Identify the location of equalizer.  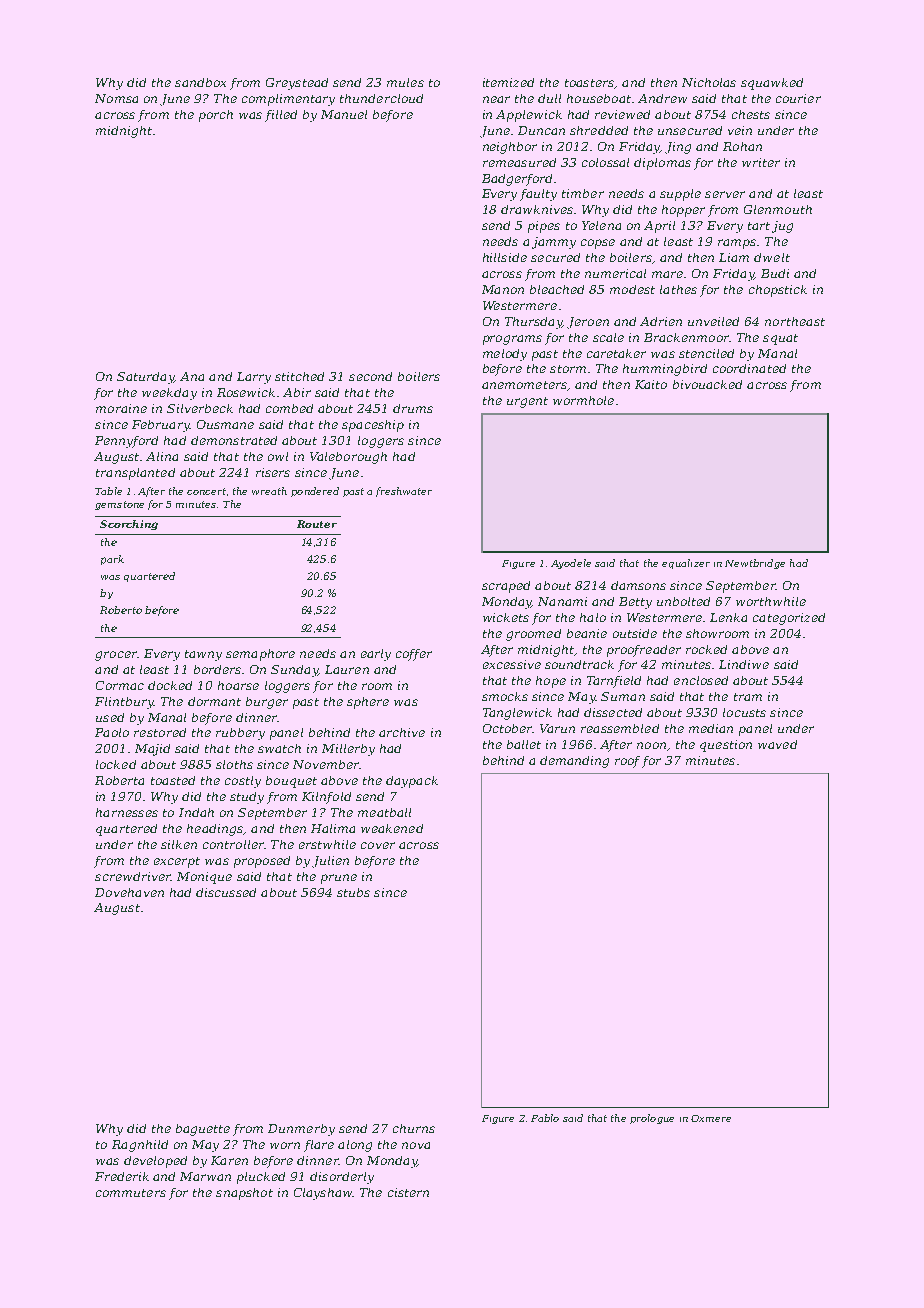
(686, 564).
